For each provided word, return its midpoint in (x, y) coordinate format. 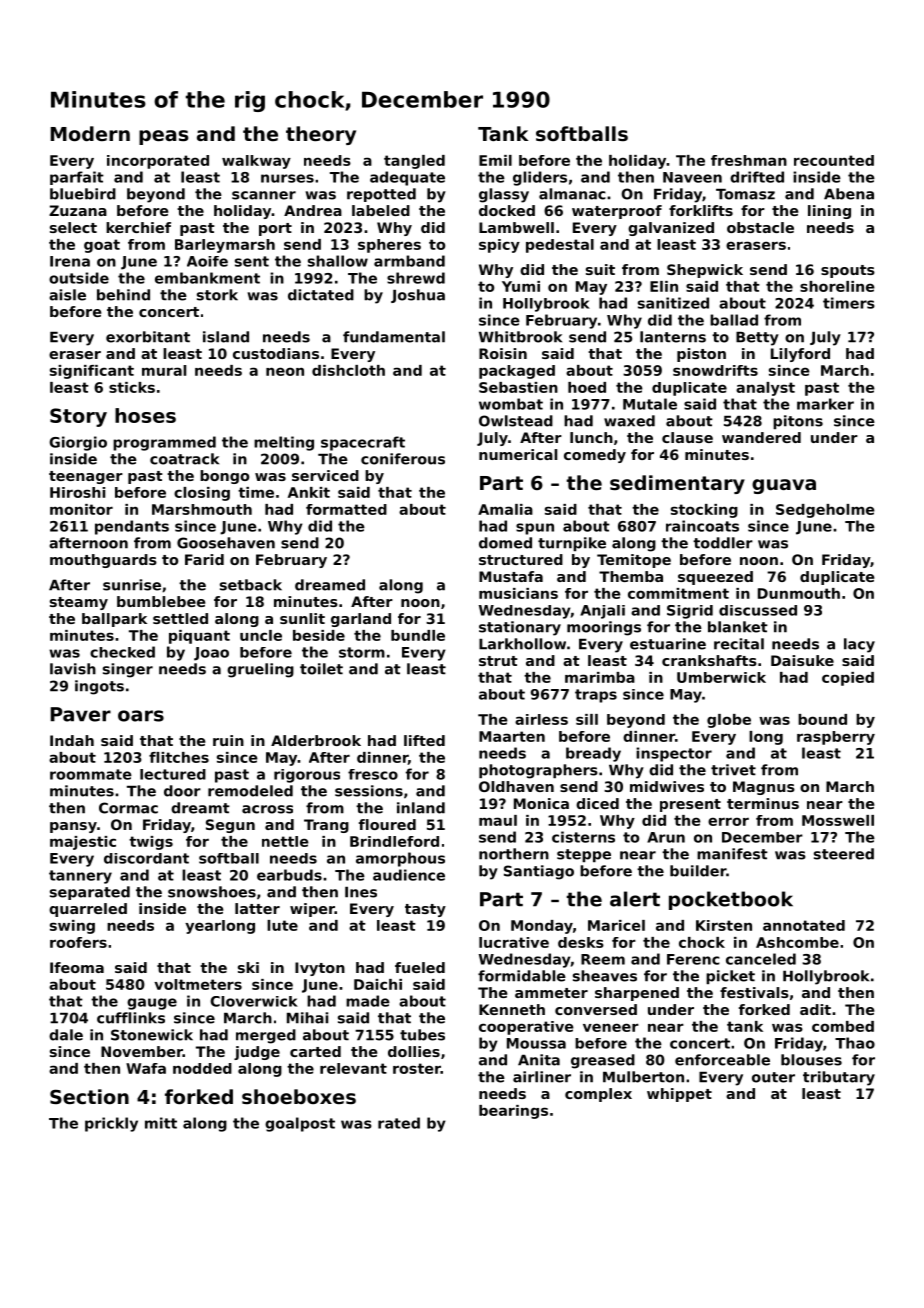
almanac (572, 194)
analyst (765, 389)
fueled (420, 967)
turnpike (572, 544)
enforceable (722, 1060)
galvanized (671, 229)
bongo (224, 477)
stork (217, 295)
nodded (202, 1068)
